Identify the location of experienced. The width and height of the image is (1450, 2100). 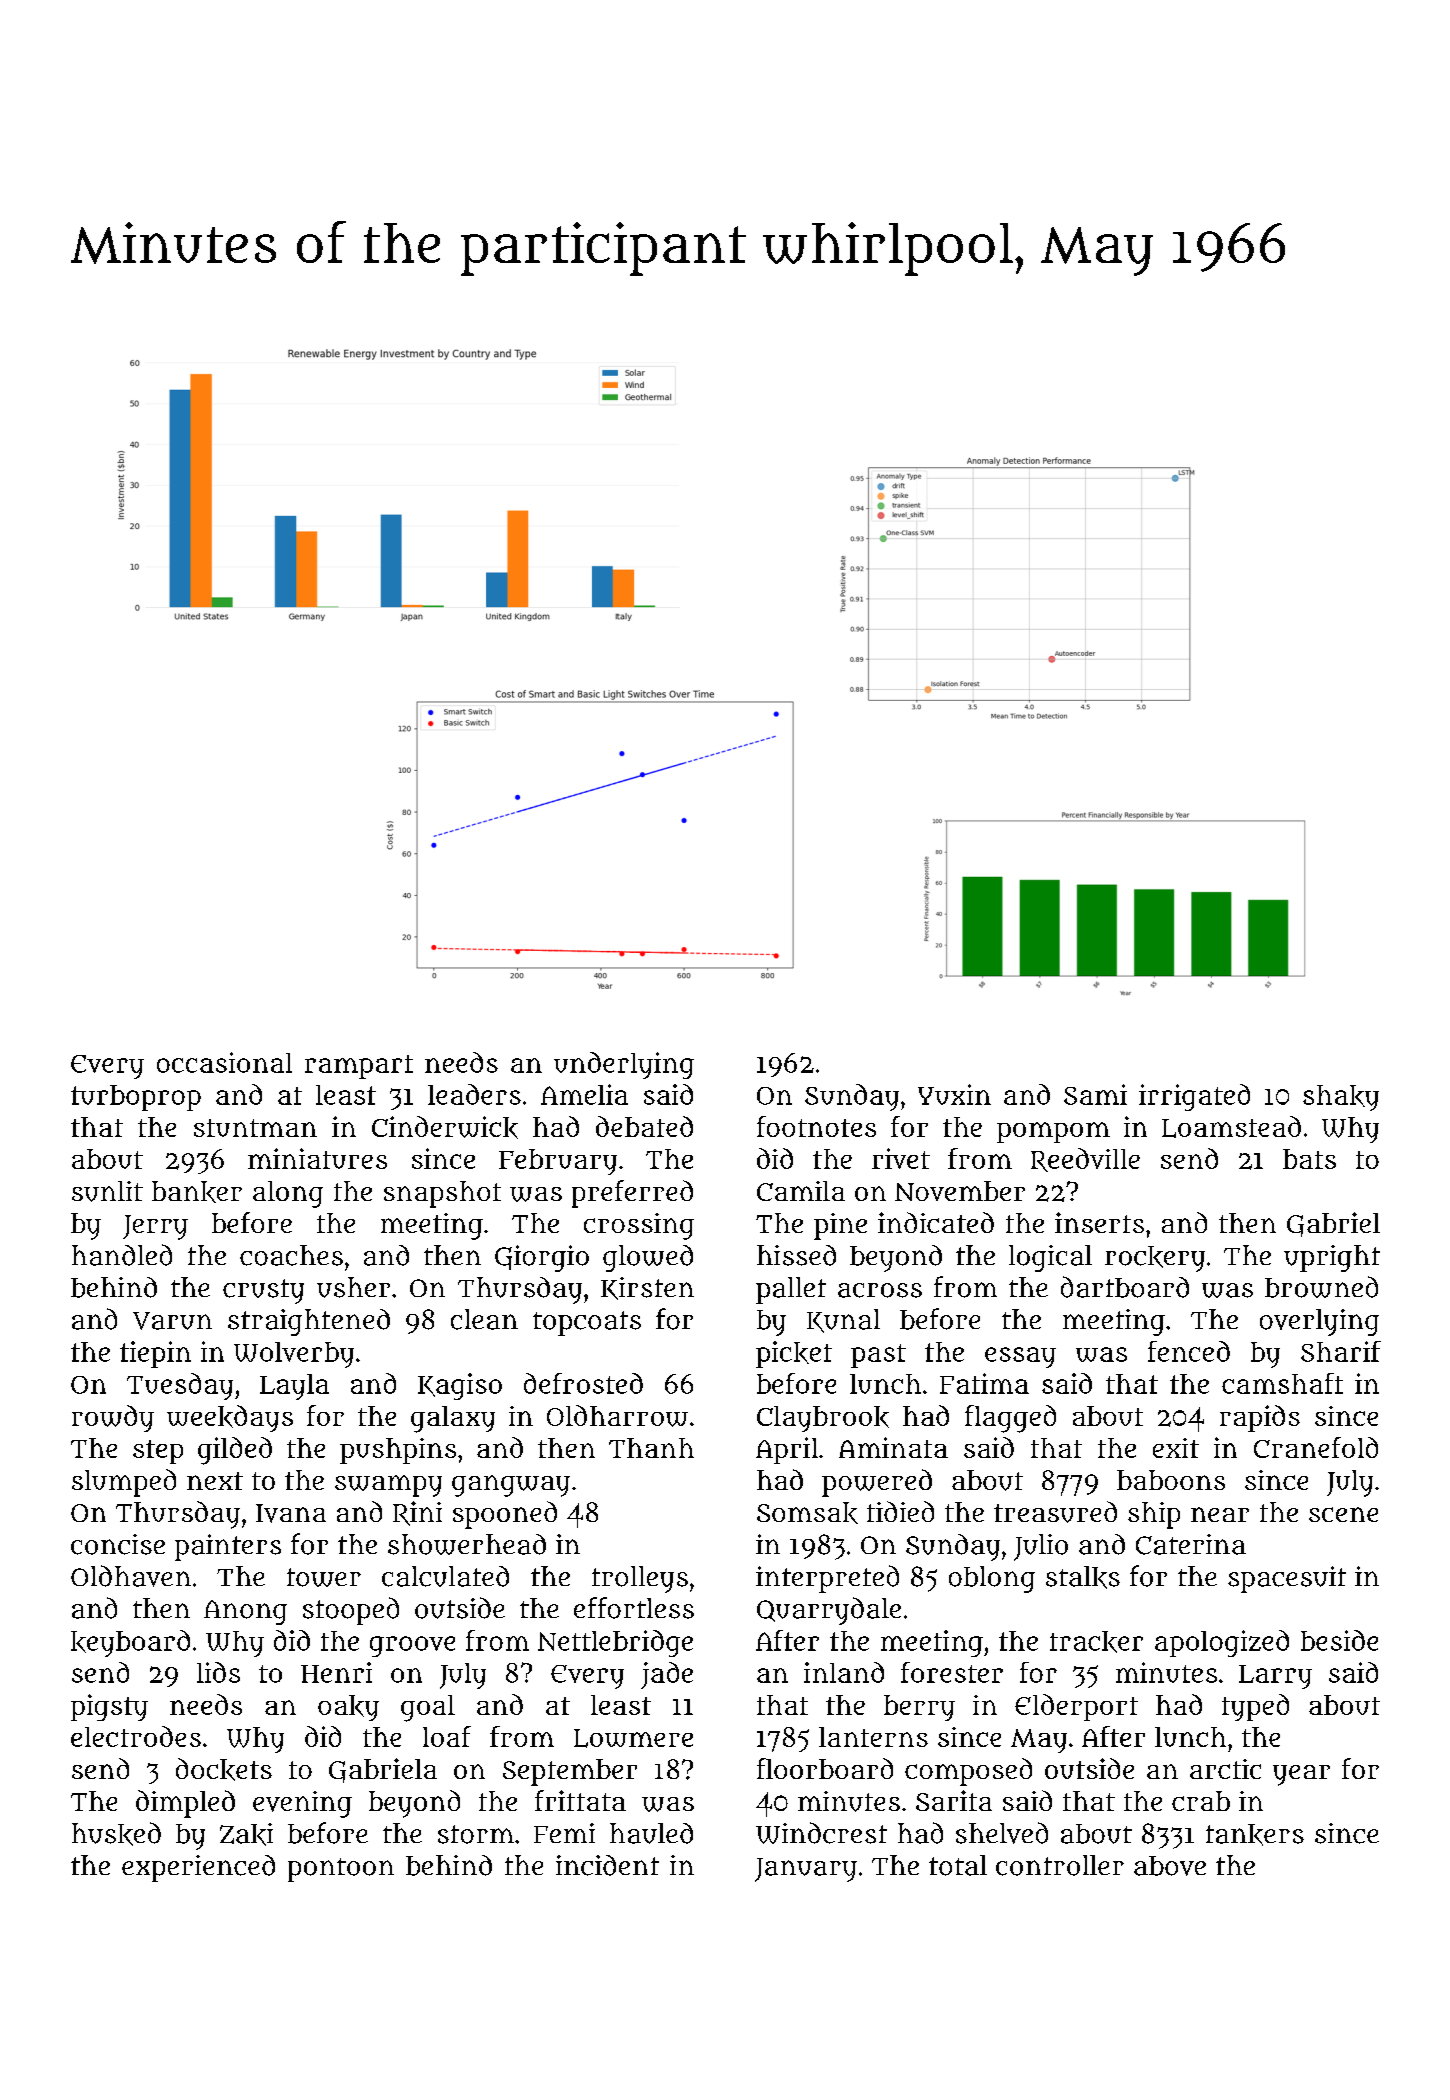
(198, 1868).
